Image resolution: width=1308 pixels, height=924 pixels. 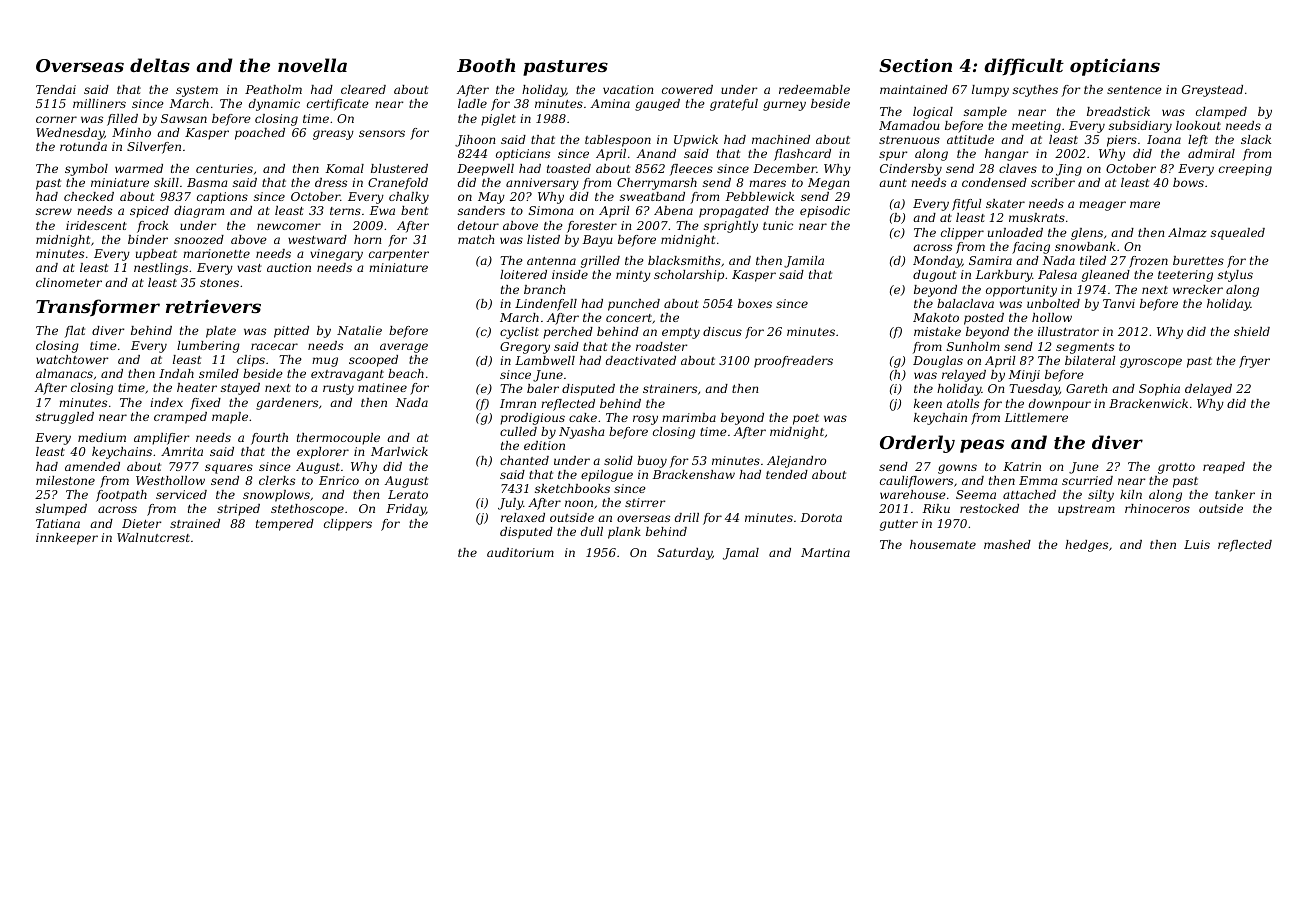 I want to click on peas, so click(x=982, y=446).
